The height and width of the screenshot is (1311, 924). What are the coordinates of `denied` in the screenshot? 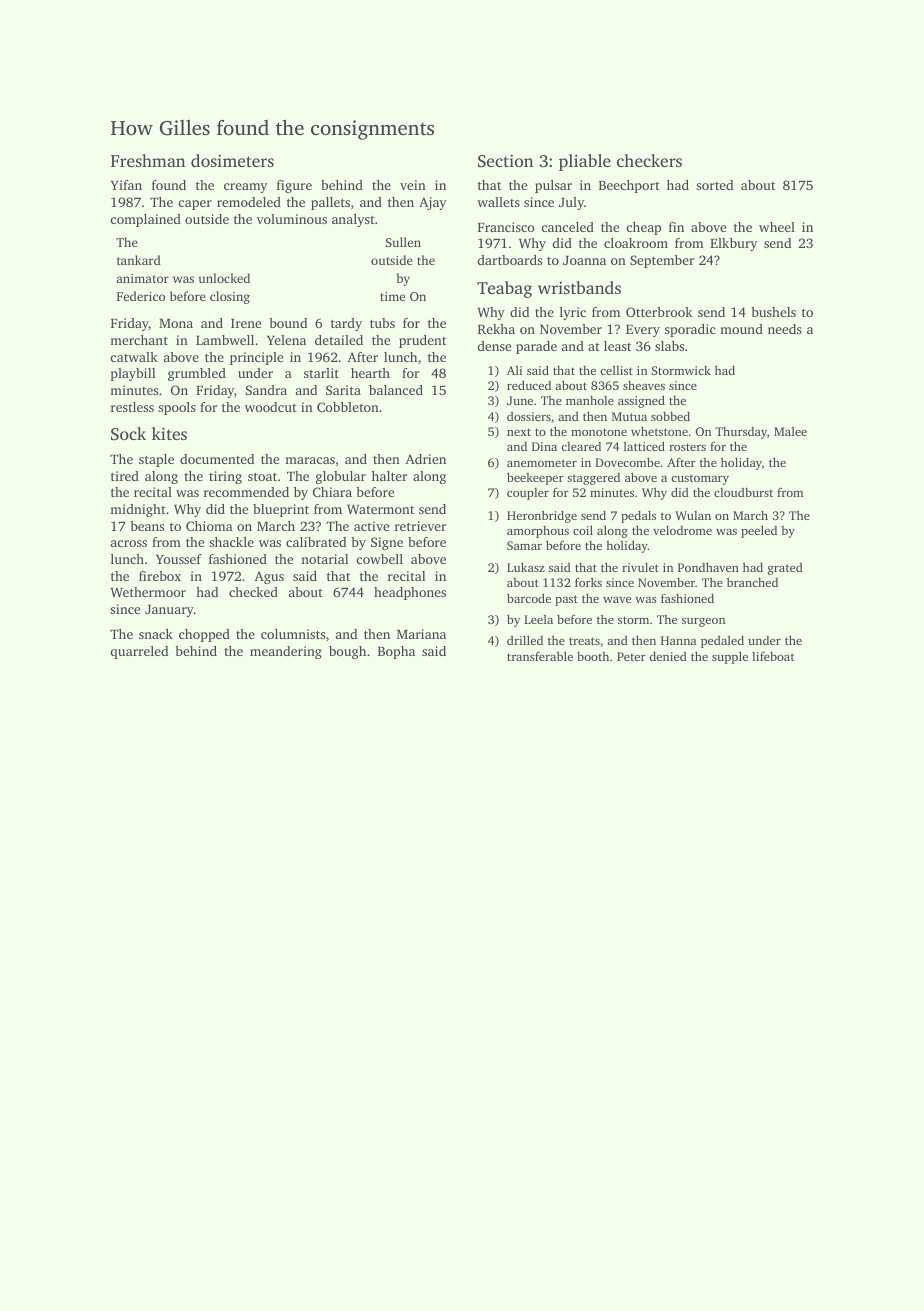 It's located at (668, 656).
